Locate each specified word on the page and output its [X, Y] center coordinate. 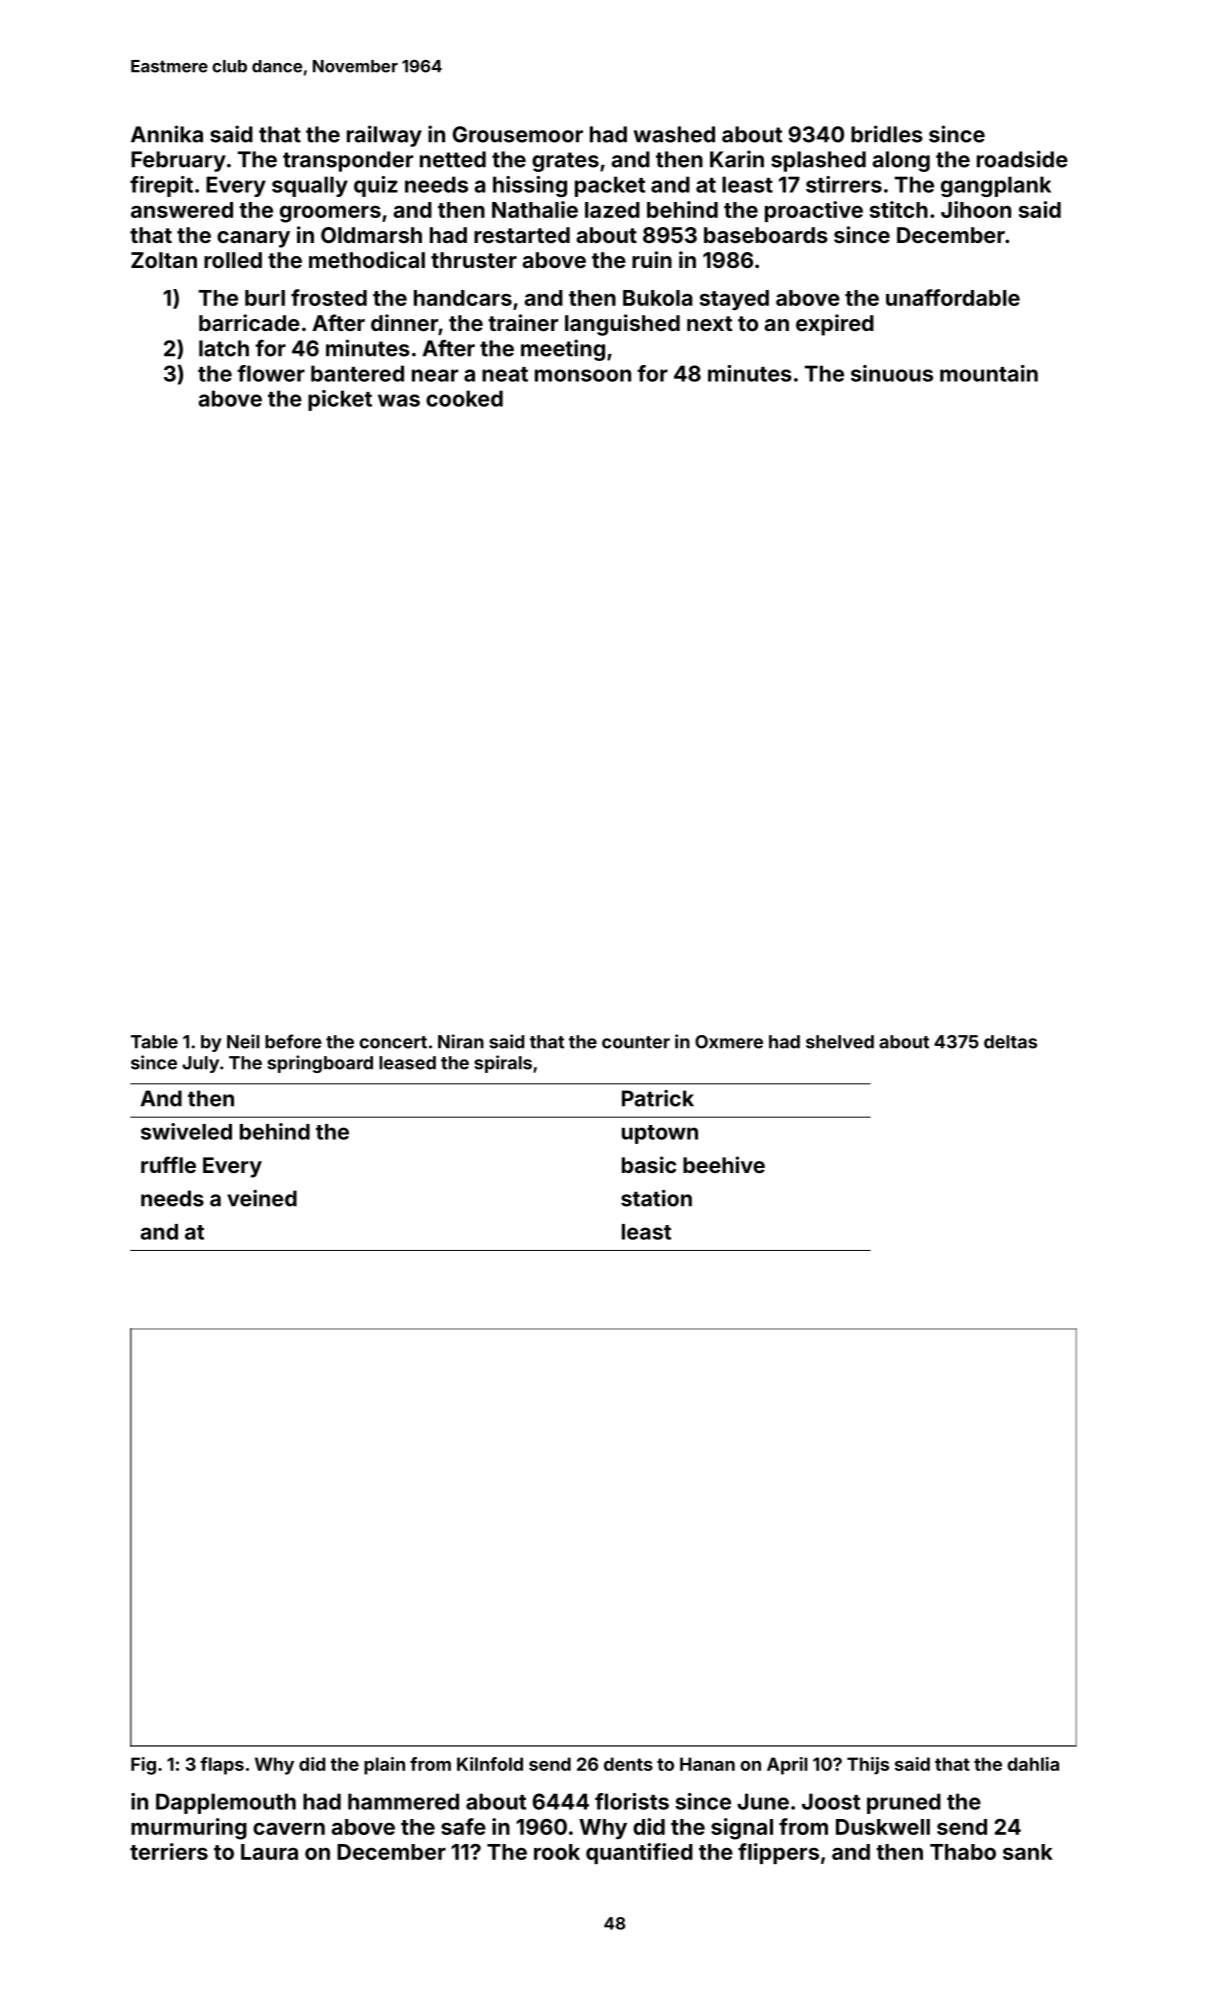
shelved [840, 1042]
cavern [289, 1829]
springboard [320, 1064]
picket [340, 400]
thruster [474, 260]
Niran [461, 1041]
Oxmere [729, 1042]
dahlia [1033, 1764]
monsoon [583, 375]
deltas [1010, 1042]
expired [835, 325]
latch [224, 348]
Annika [167, 134]
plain [384, 1766]
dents [628, 1764]
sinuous [892, 373]
